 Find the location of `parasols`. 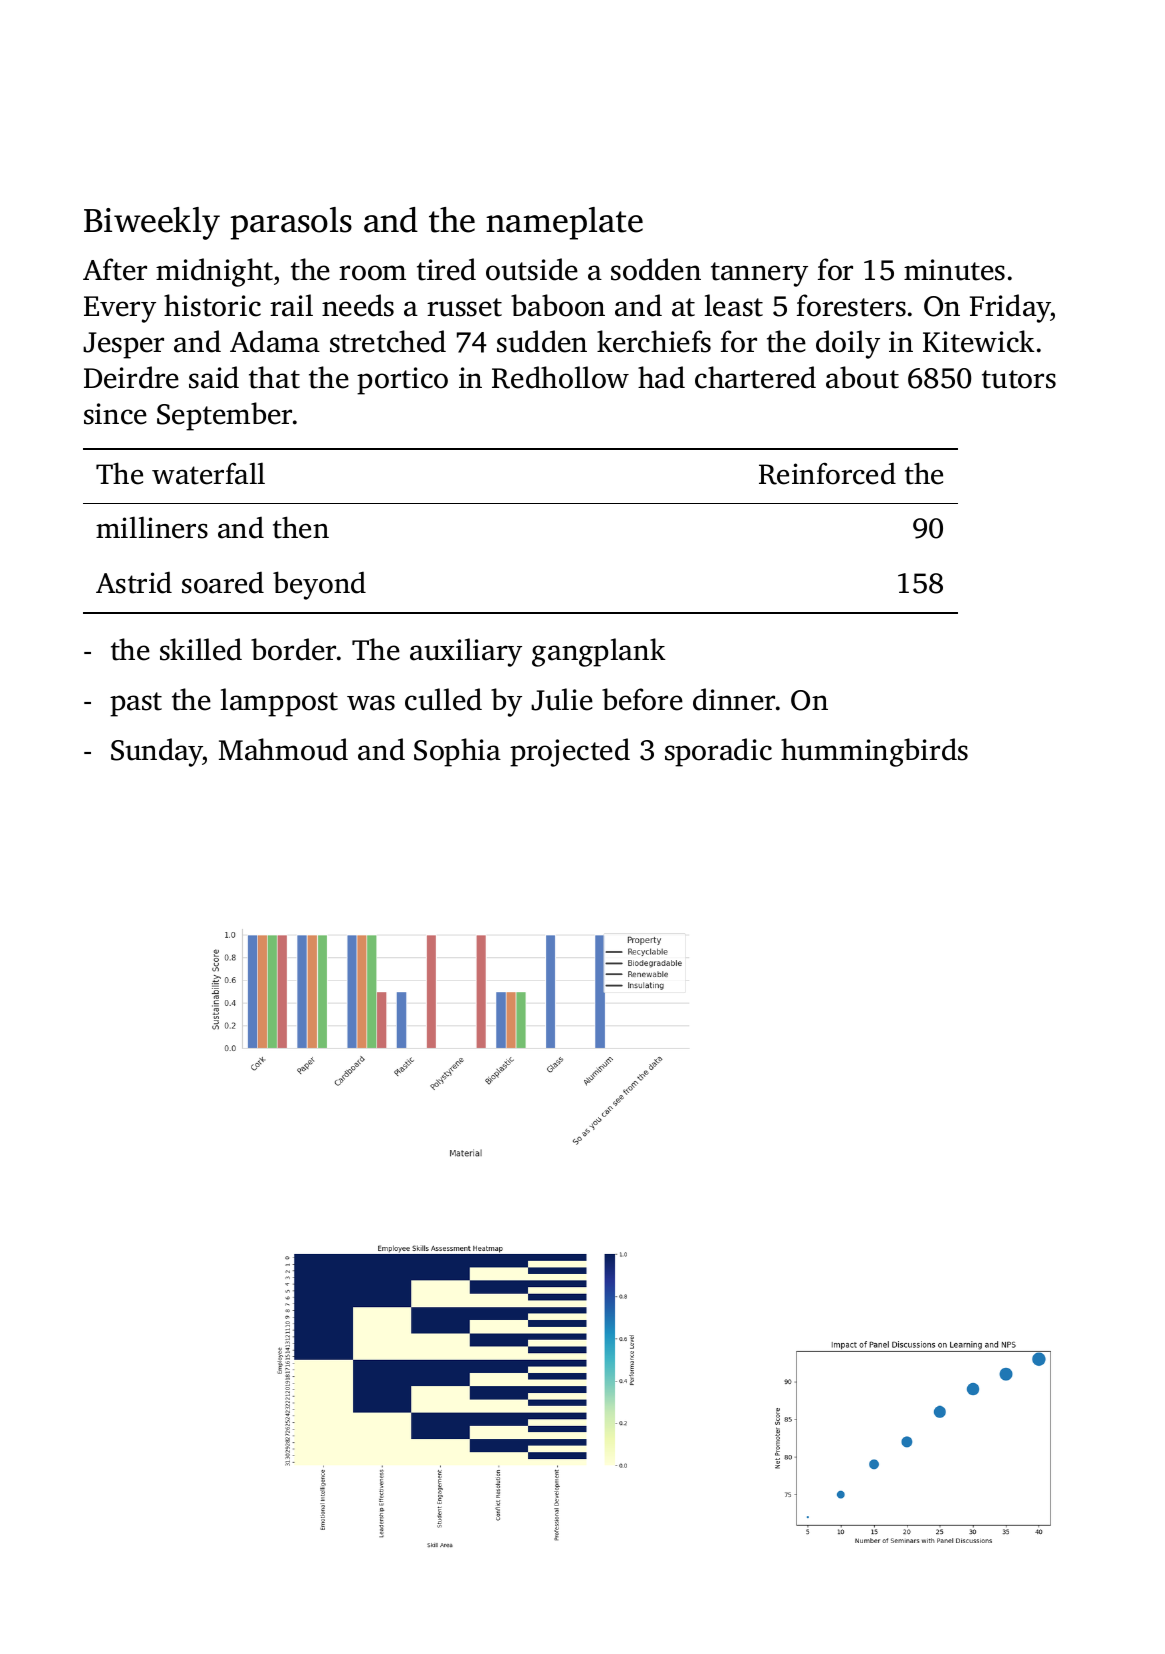

parasols is located at coordinates (291, 223).
